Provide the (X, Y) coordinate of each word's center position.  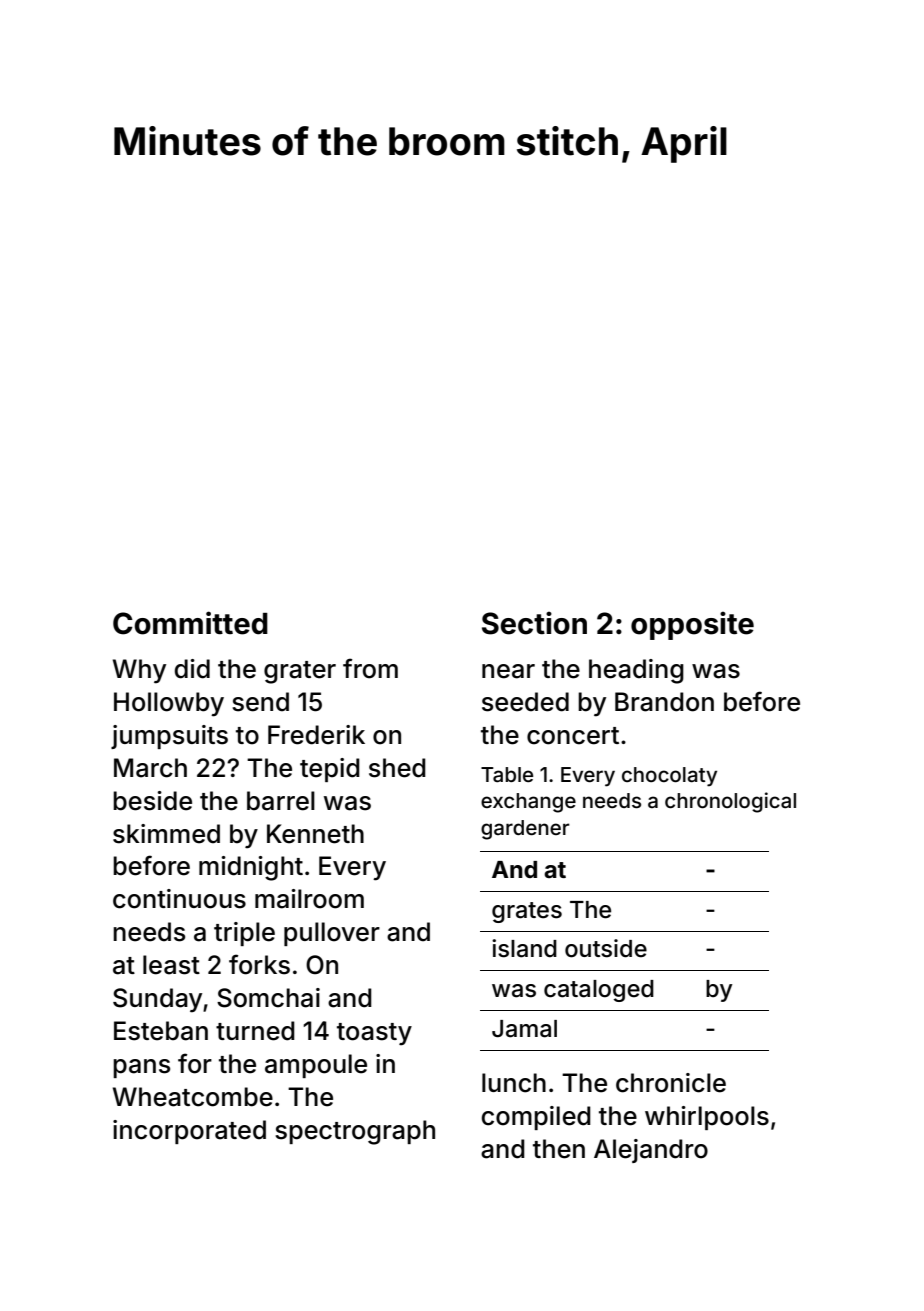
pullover (332, 934)
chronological (730, 802)
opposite (692, 625)
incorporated (189, 1132)
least (171, 965)
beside (152, 801)
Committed (190, 623)
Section (534, 623)
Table (507, 774)
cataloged (599, 991)
